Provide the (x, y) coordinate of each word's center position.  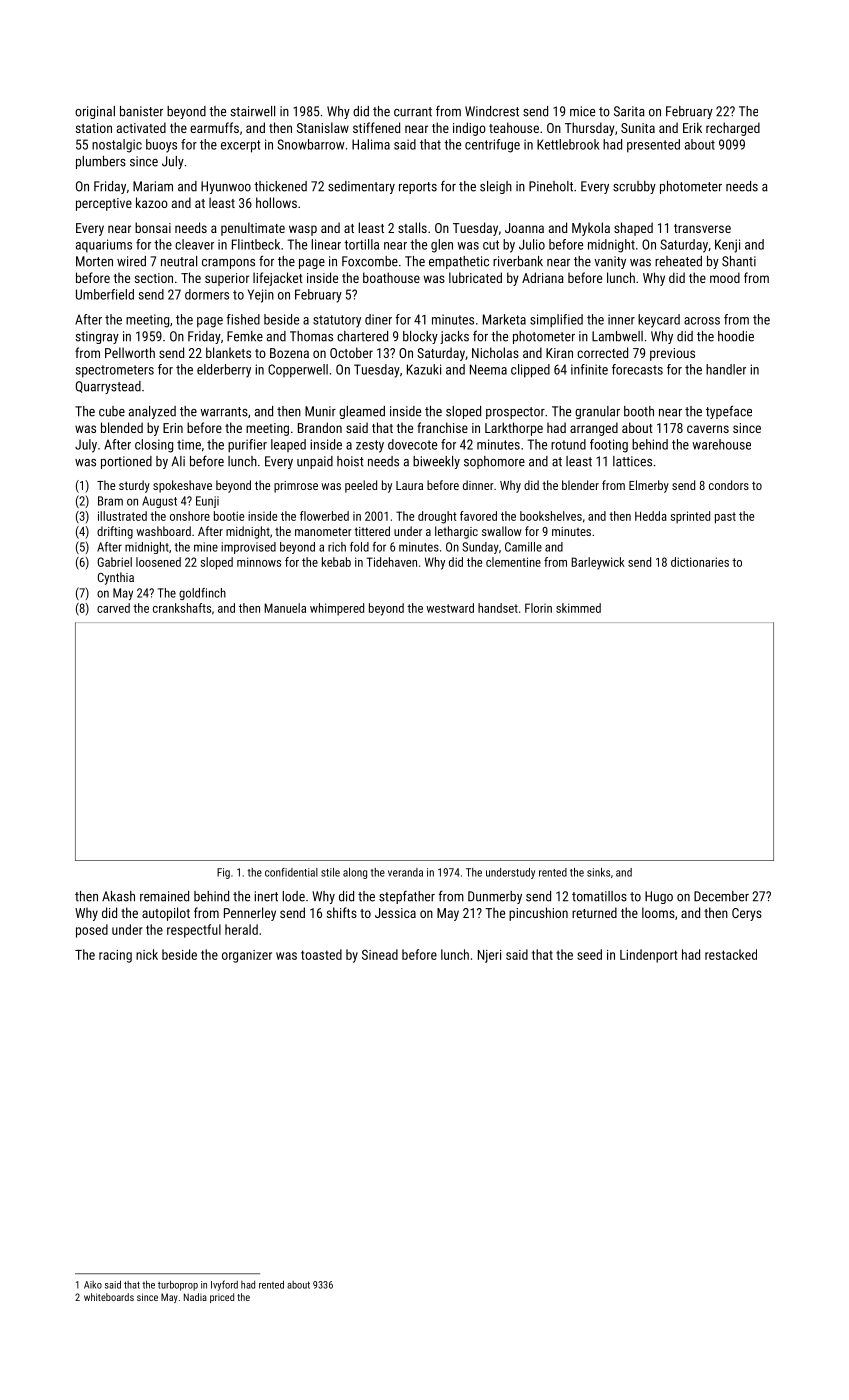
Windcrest (492, 111)
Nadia (195, 1297)
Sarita (629, 111)
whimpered (337, 609)
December (721, 896)
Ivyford (224, 1285)
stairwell (252, 111)
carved (113, 608)
